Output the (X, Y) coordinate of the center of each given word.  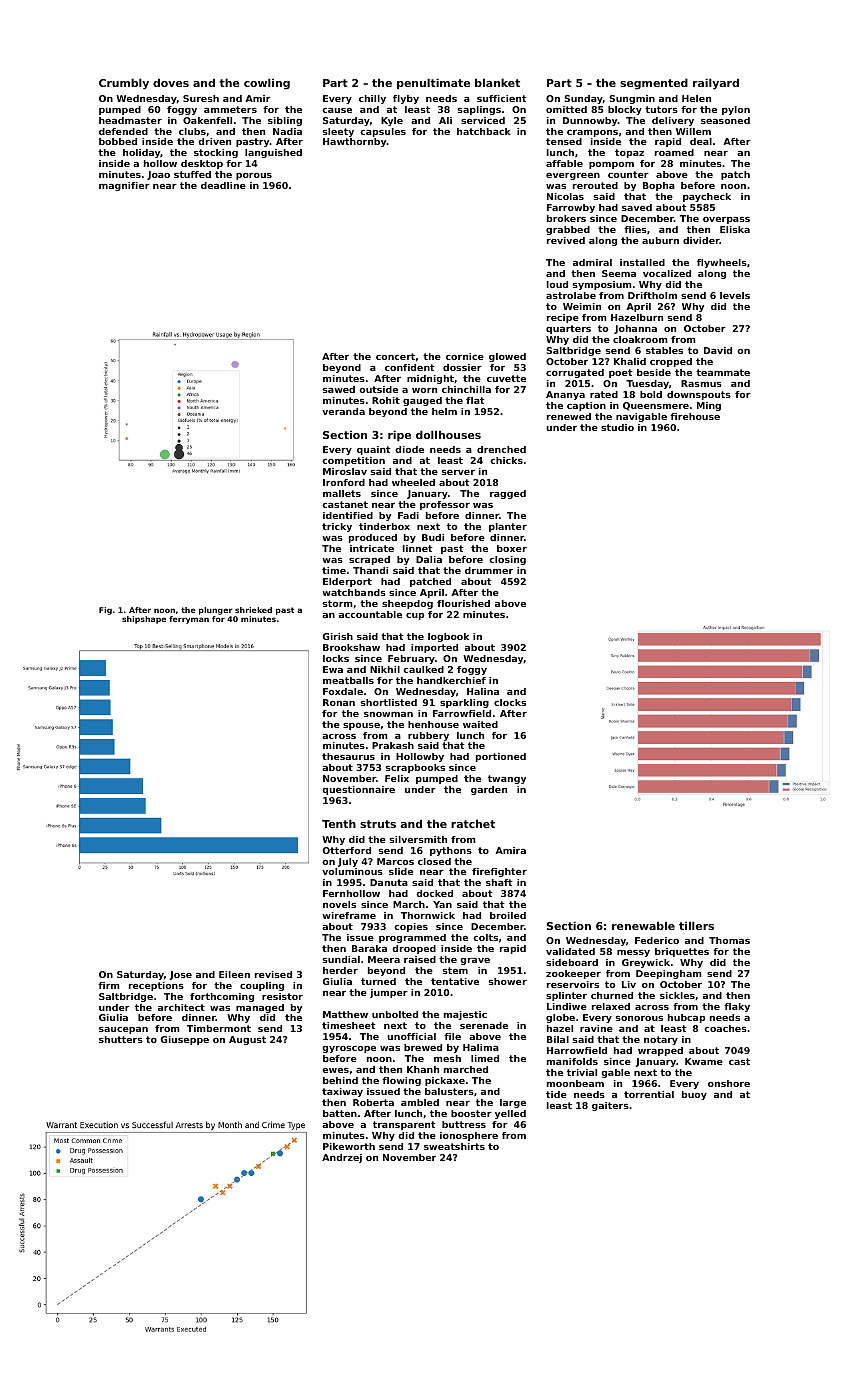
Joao (158, 175)
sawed (339, 389)
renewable (643, 925)
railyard (716, 84)
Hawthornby (355, 142)
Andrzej (342, 1158)
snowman (388, 714)
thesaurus (348, 756)
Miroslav (345, 471)
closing (507, 560)
